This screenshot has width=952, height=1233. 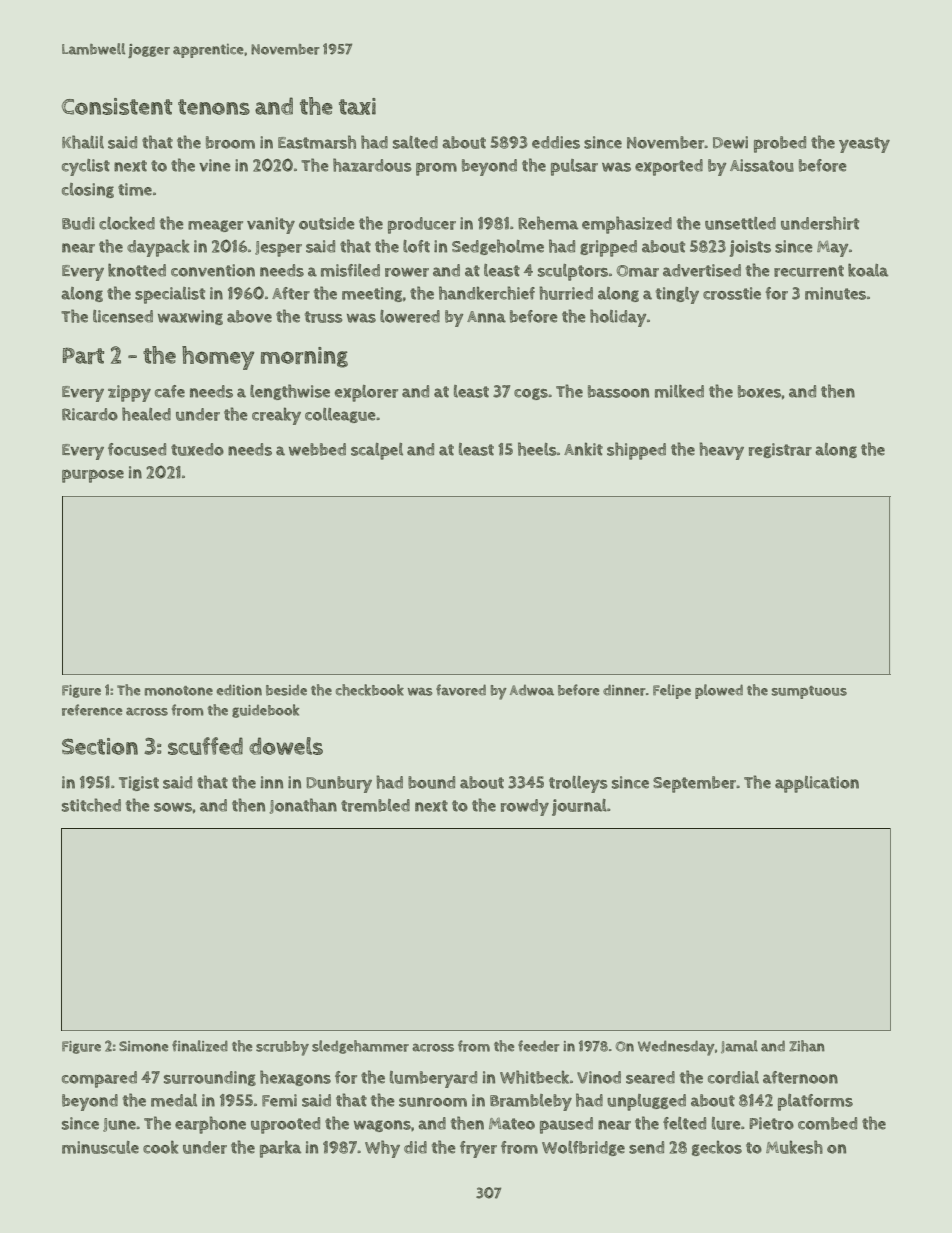 I want to click on cyclist, so click(x=86, y=167).
